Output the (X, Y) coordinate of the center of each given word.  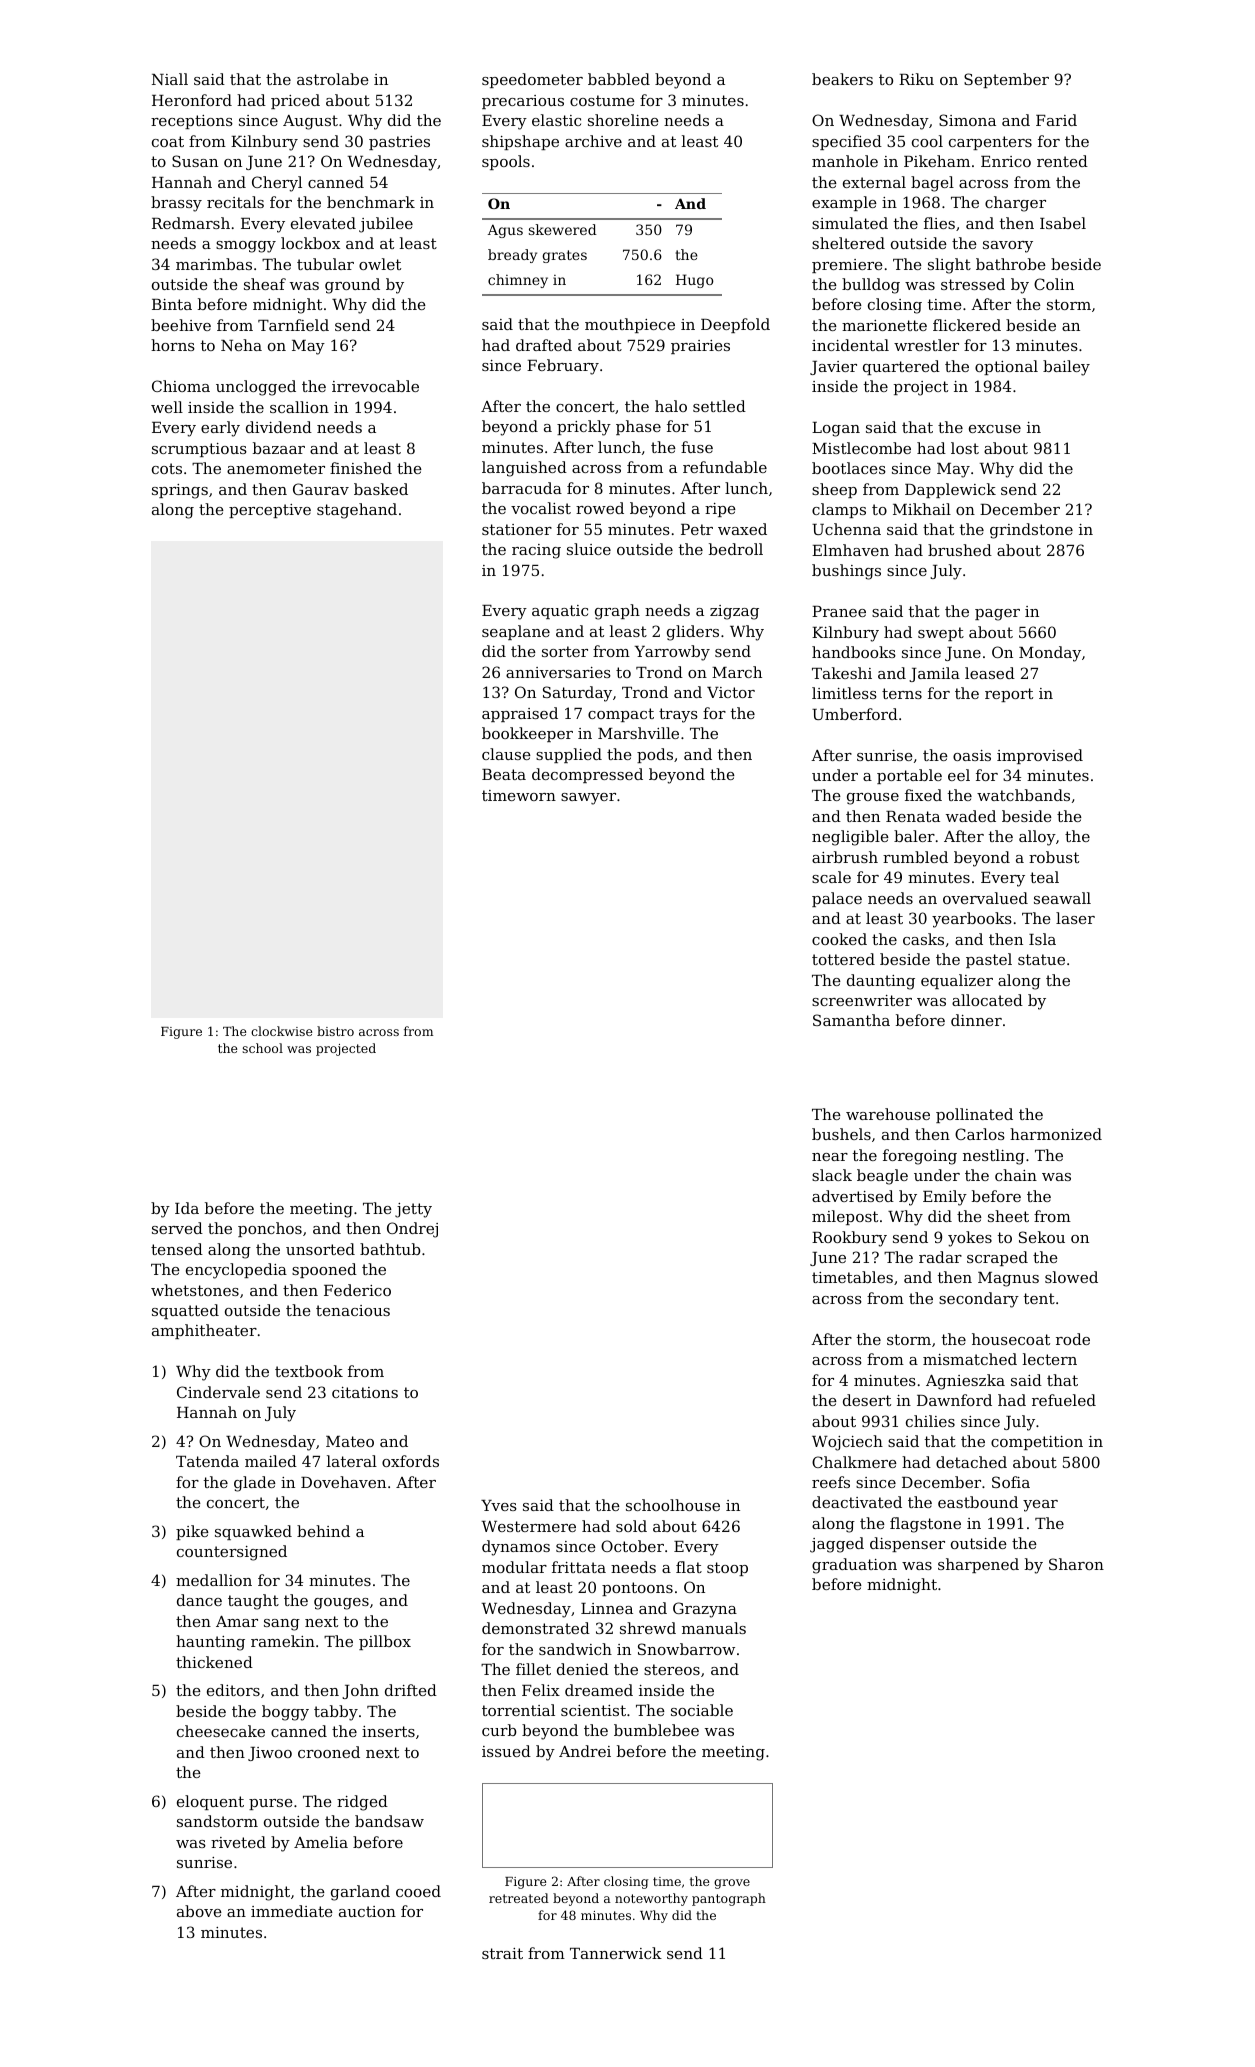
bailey (1066, 368)
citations (365, 1392)
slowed (1071, 1277)
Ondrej (412, 1230)
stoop (727, 1569)
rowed (600, 508)
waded (971, 816)
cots (167, 468)
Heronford (192, 100)
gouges (341, 1604)
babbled (619, 79)
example (844, 203)
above (199, 1911)
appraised (520, 714)
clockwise (281, 1031)
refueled (1064, 1400)
